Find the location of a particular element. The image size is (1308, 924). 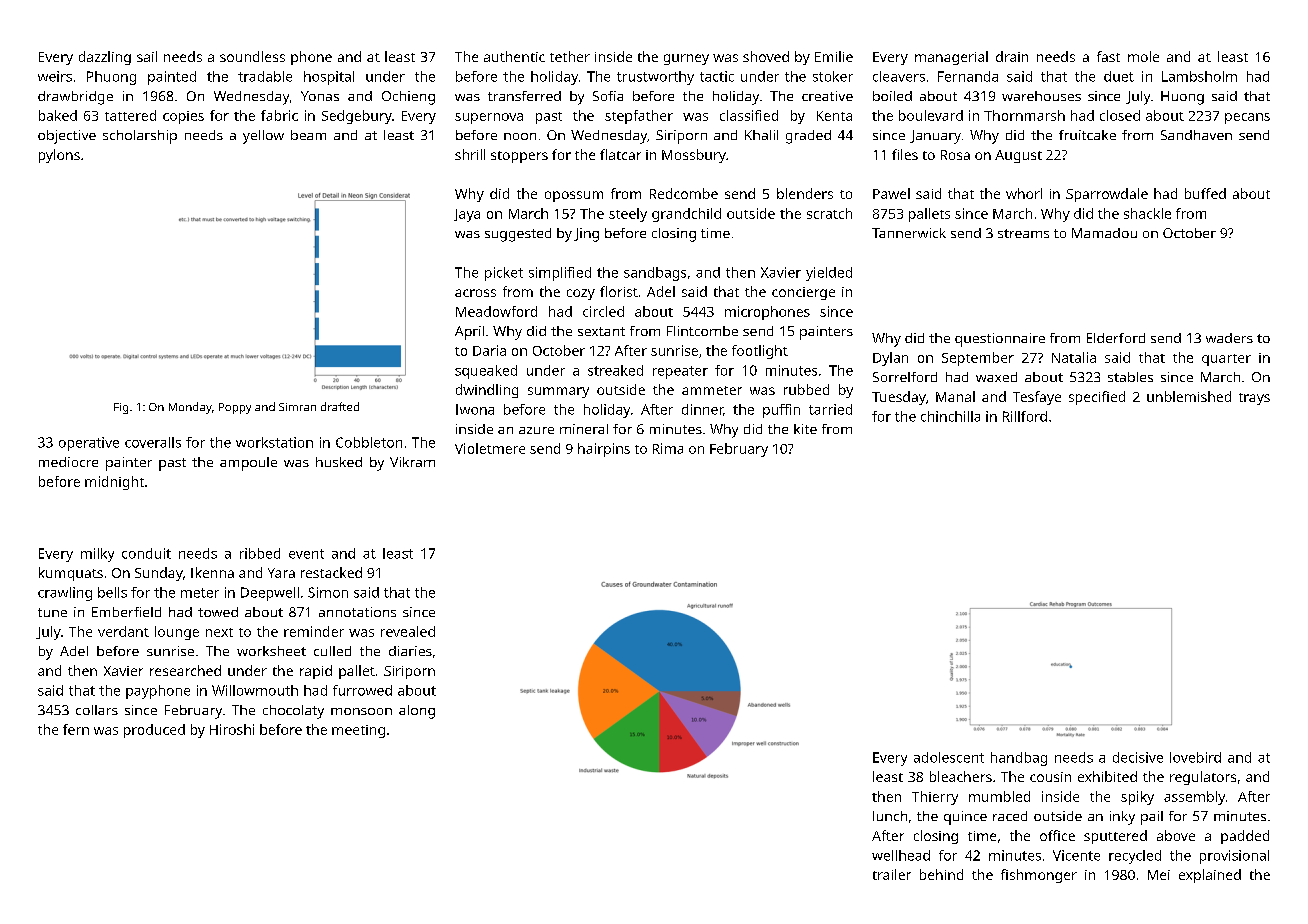

shackle is located at coordinates (1147, 213).
